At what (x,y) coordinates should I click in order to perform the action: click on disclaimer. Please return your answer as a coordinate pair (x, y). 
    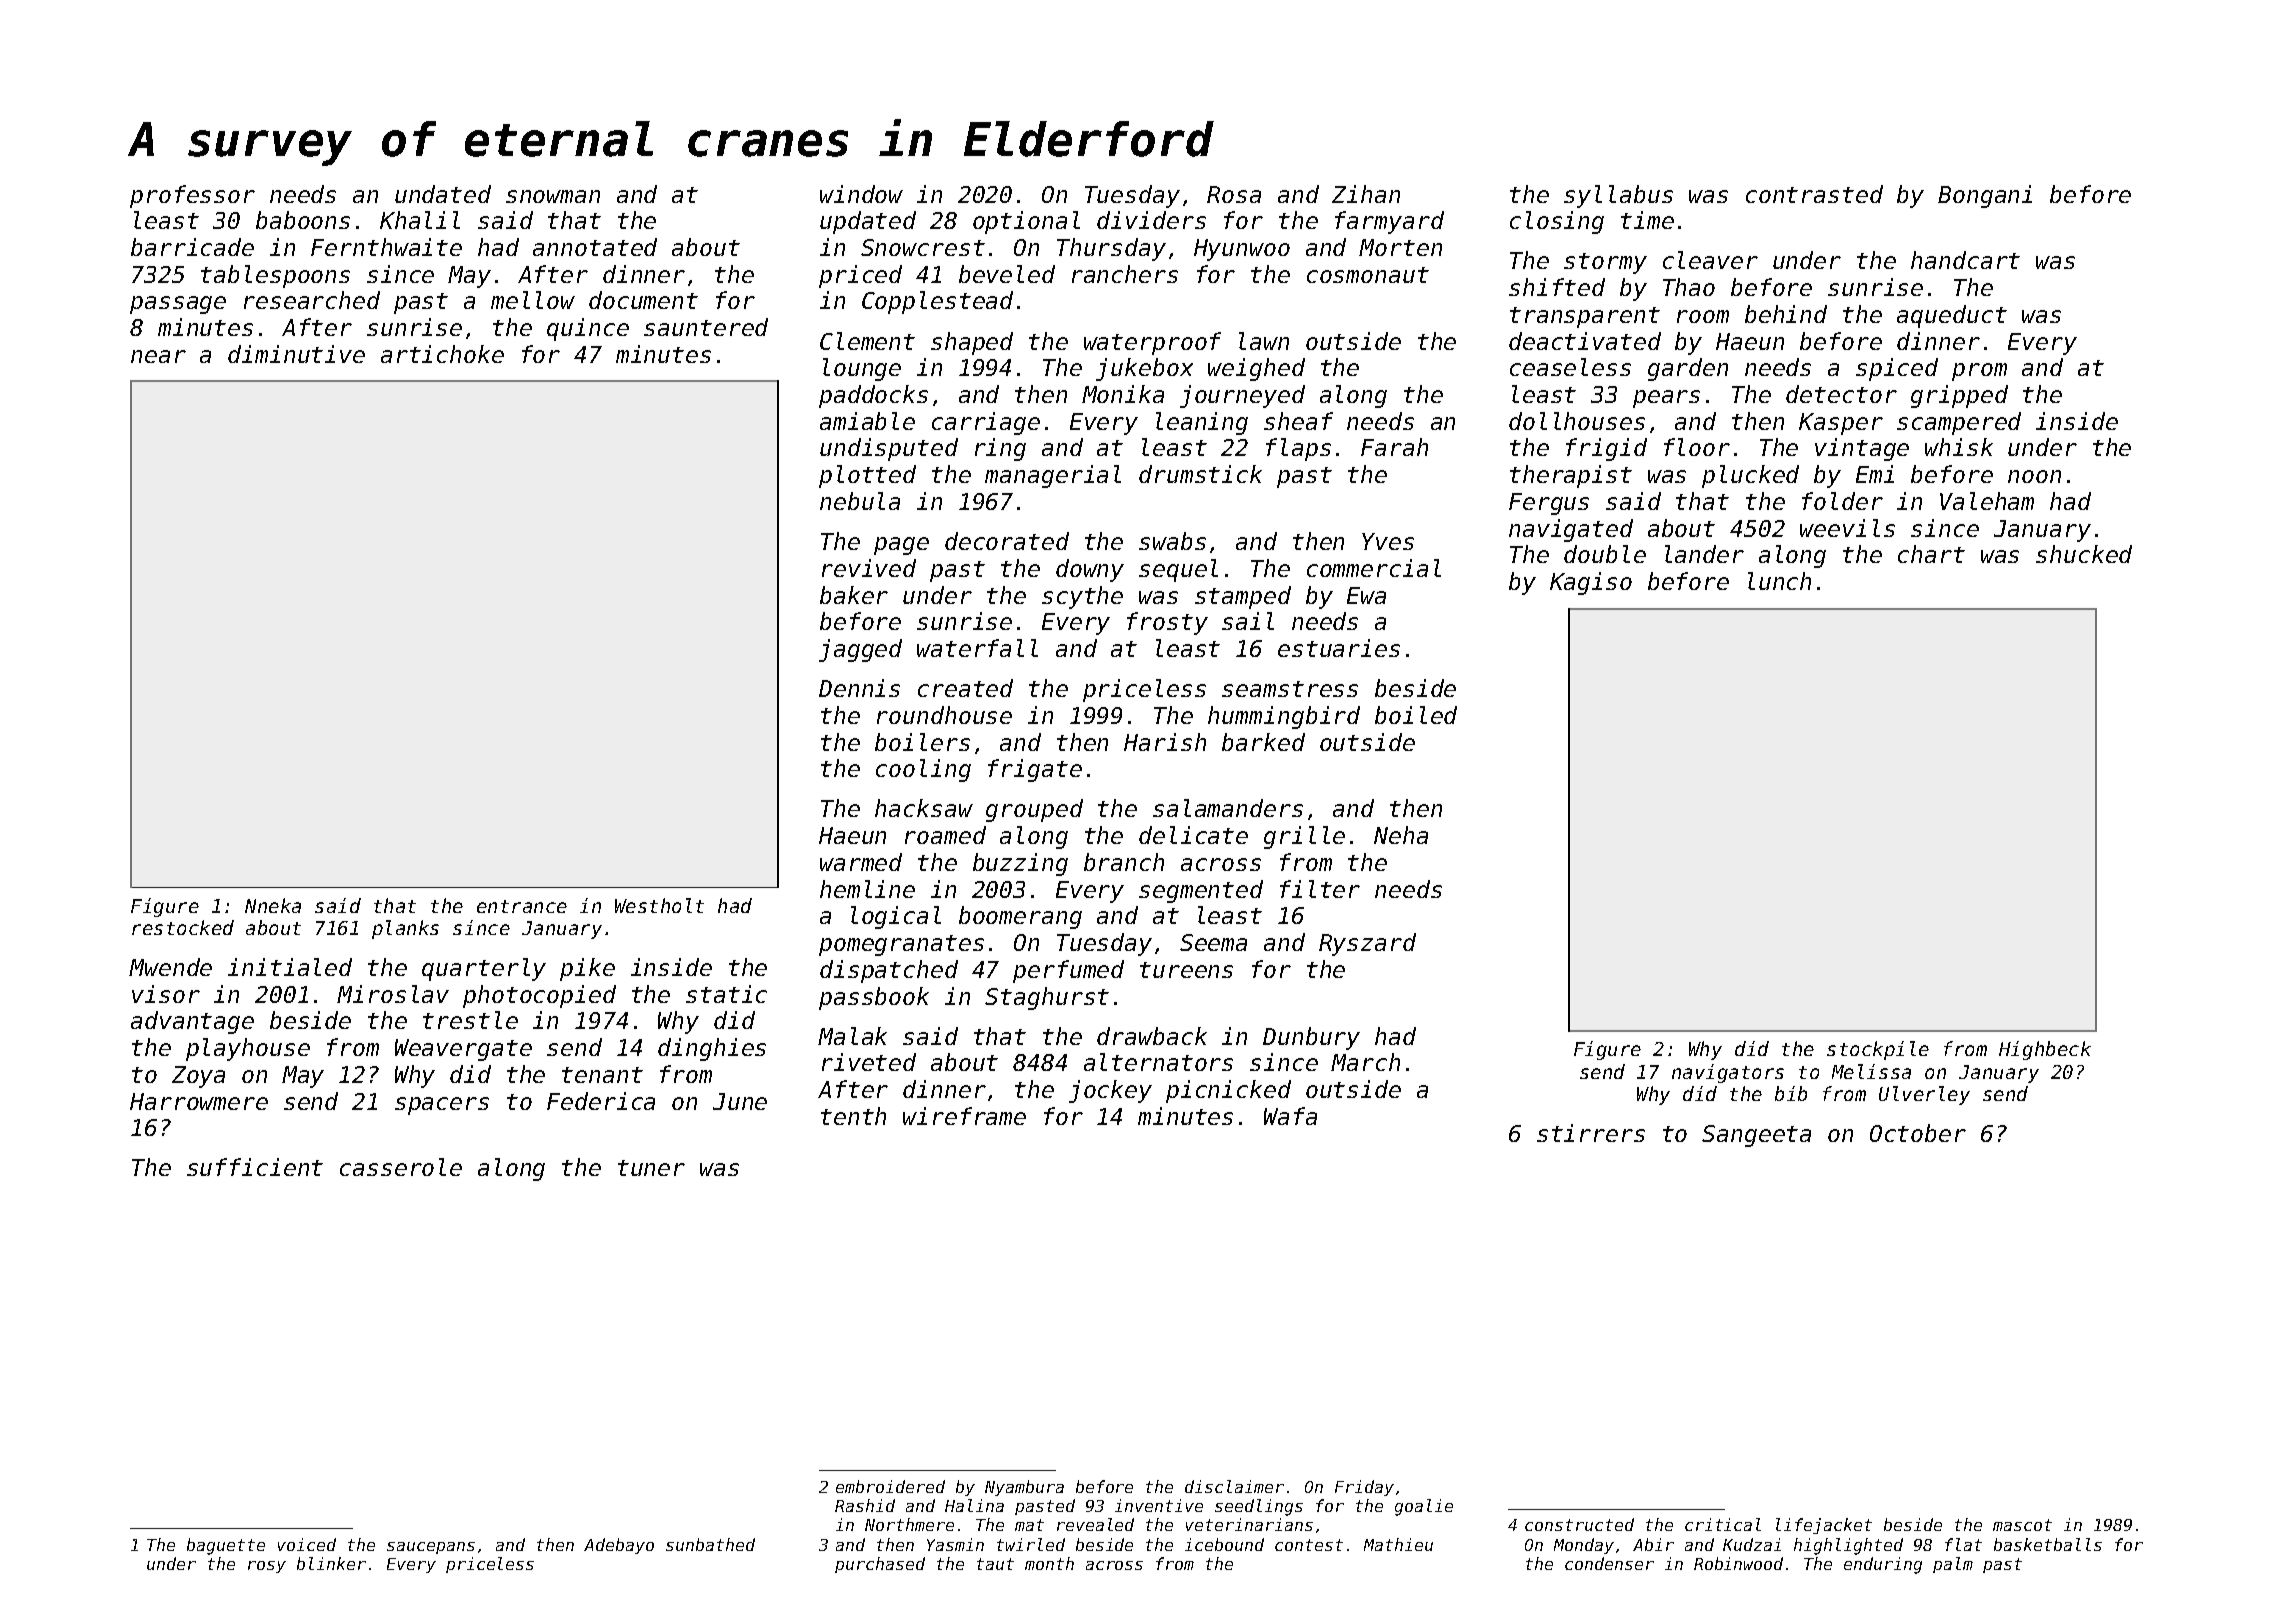
    Looking at the image, I should click on (1234, 1486).
